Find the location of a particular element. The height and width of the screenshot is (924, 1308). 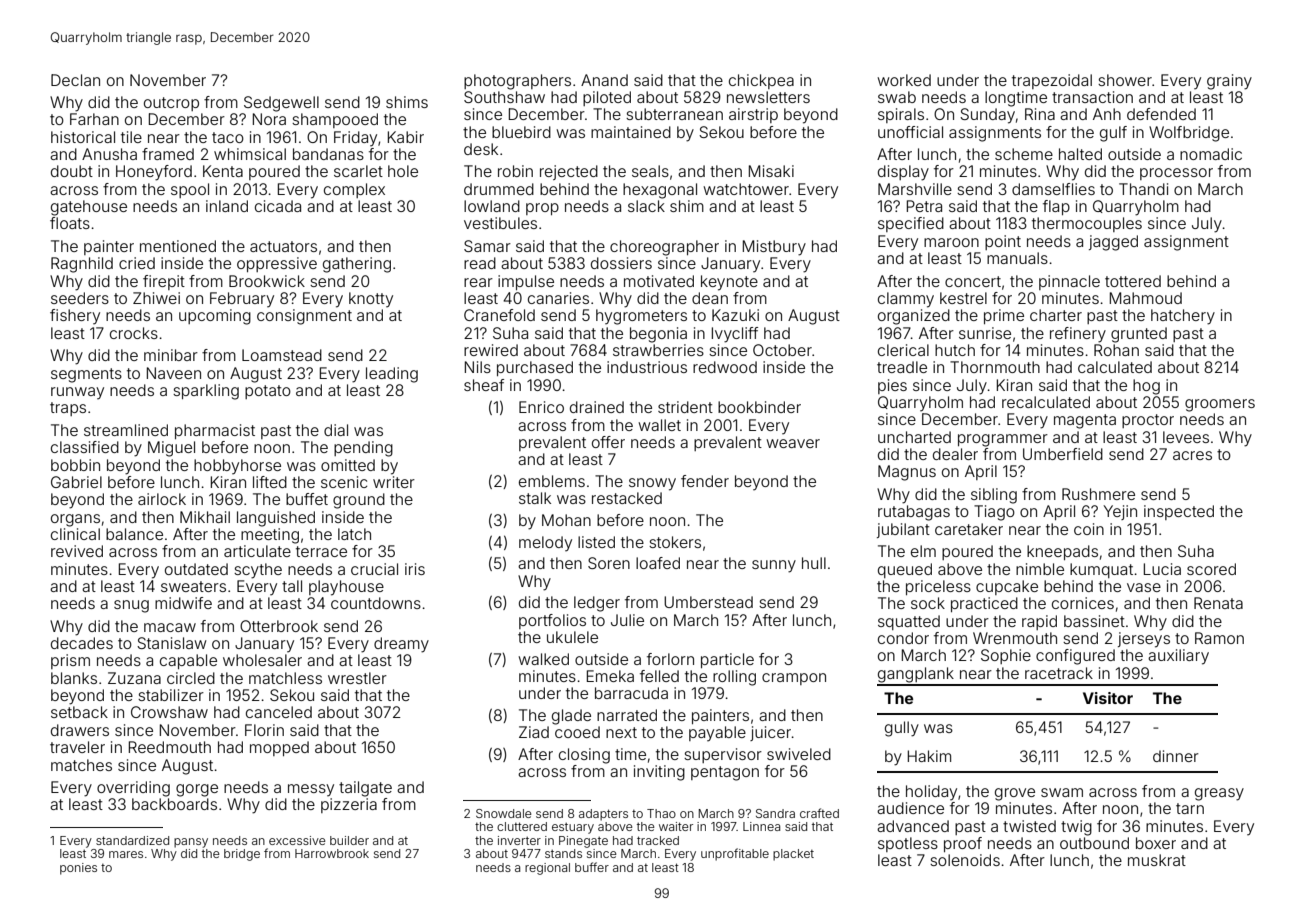

builder is located at coordinates (349, 840).
